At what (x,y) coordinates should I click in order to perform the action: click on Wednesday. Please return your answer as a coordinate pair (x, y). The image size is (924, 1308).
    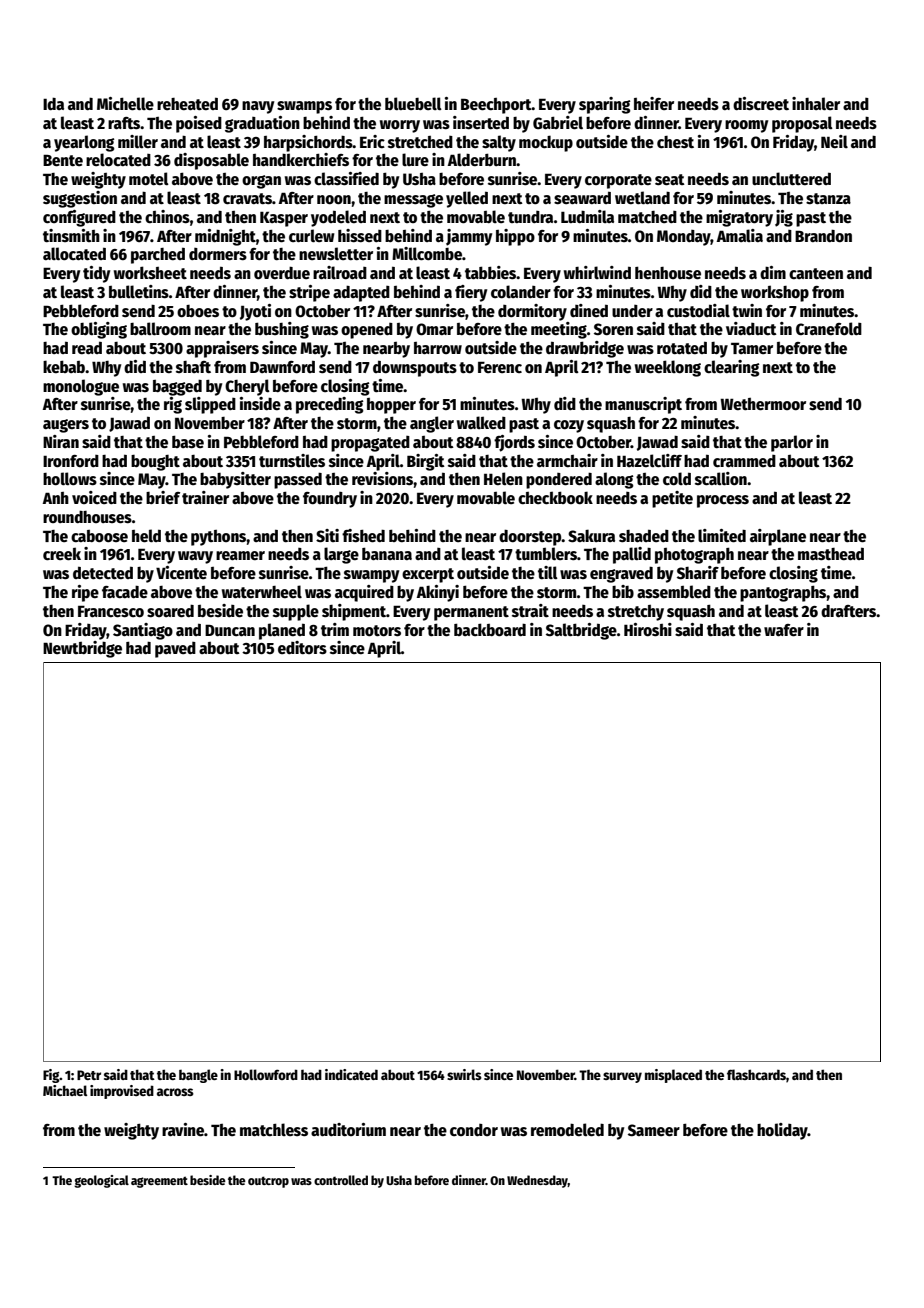
    Looking at the image, I should click on (537, 1181).
